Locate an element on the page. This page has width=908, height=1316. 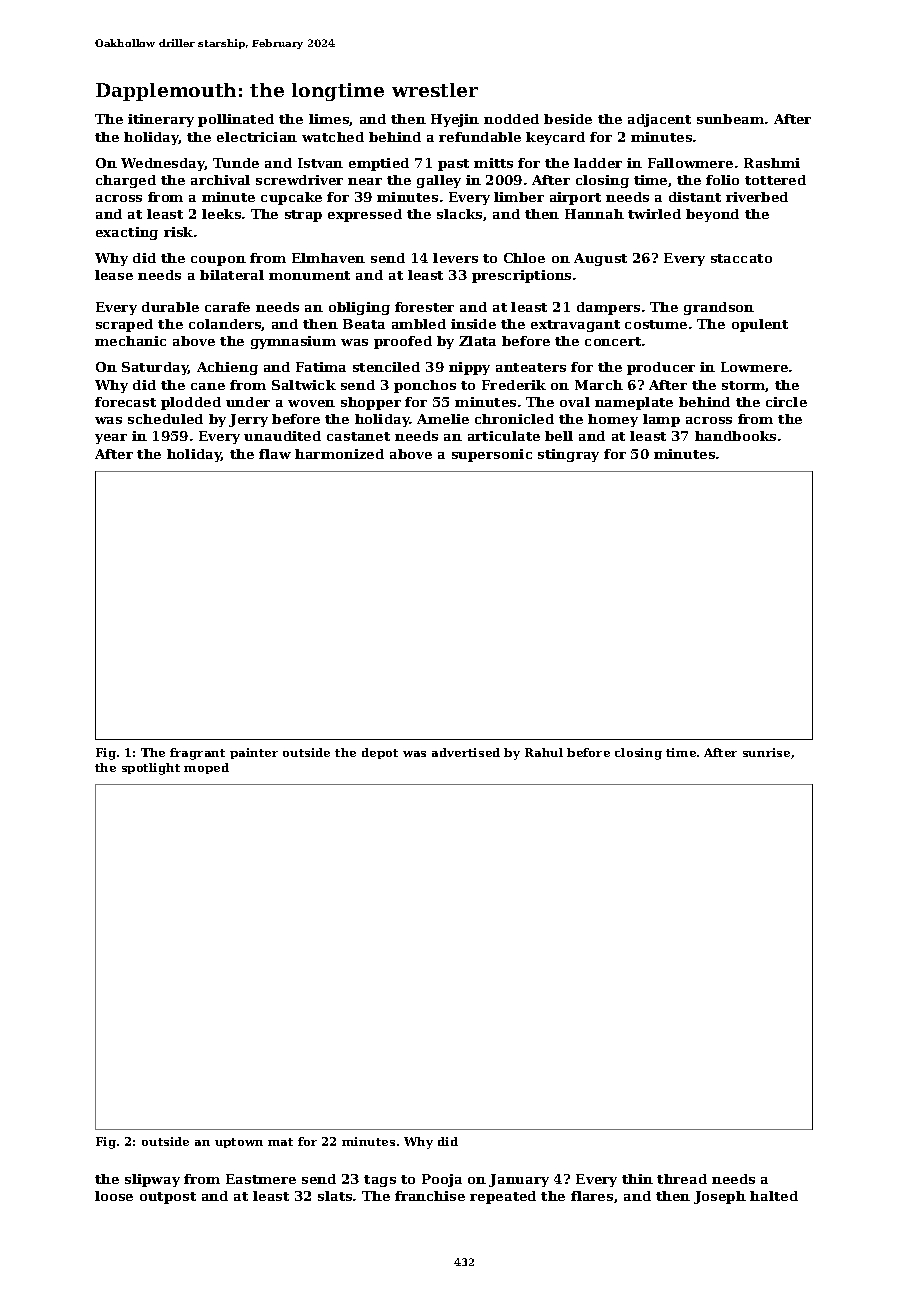
Eastmere is located at coordinates (261, 1179).
